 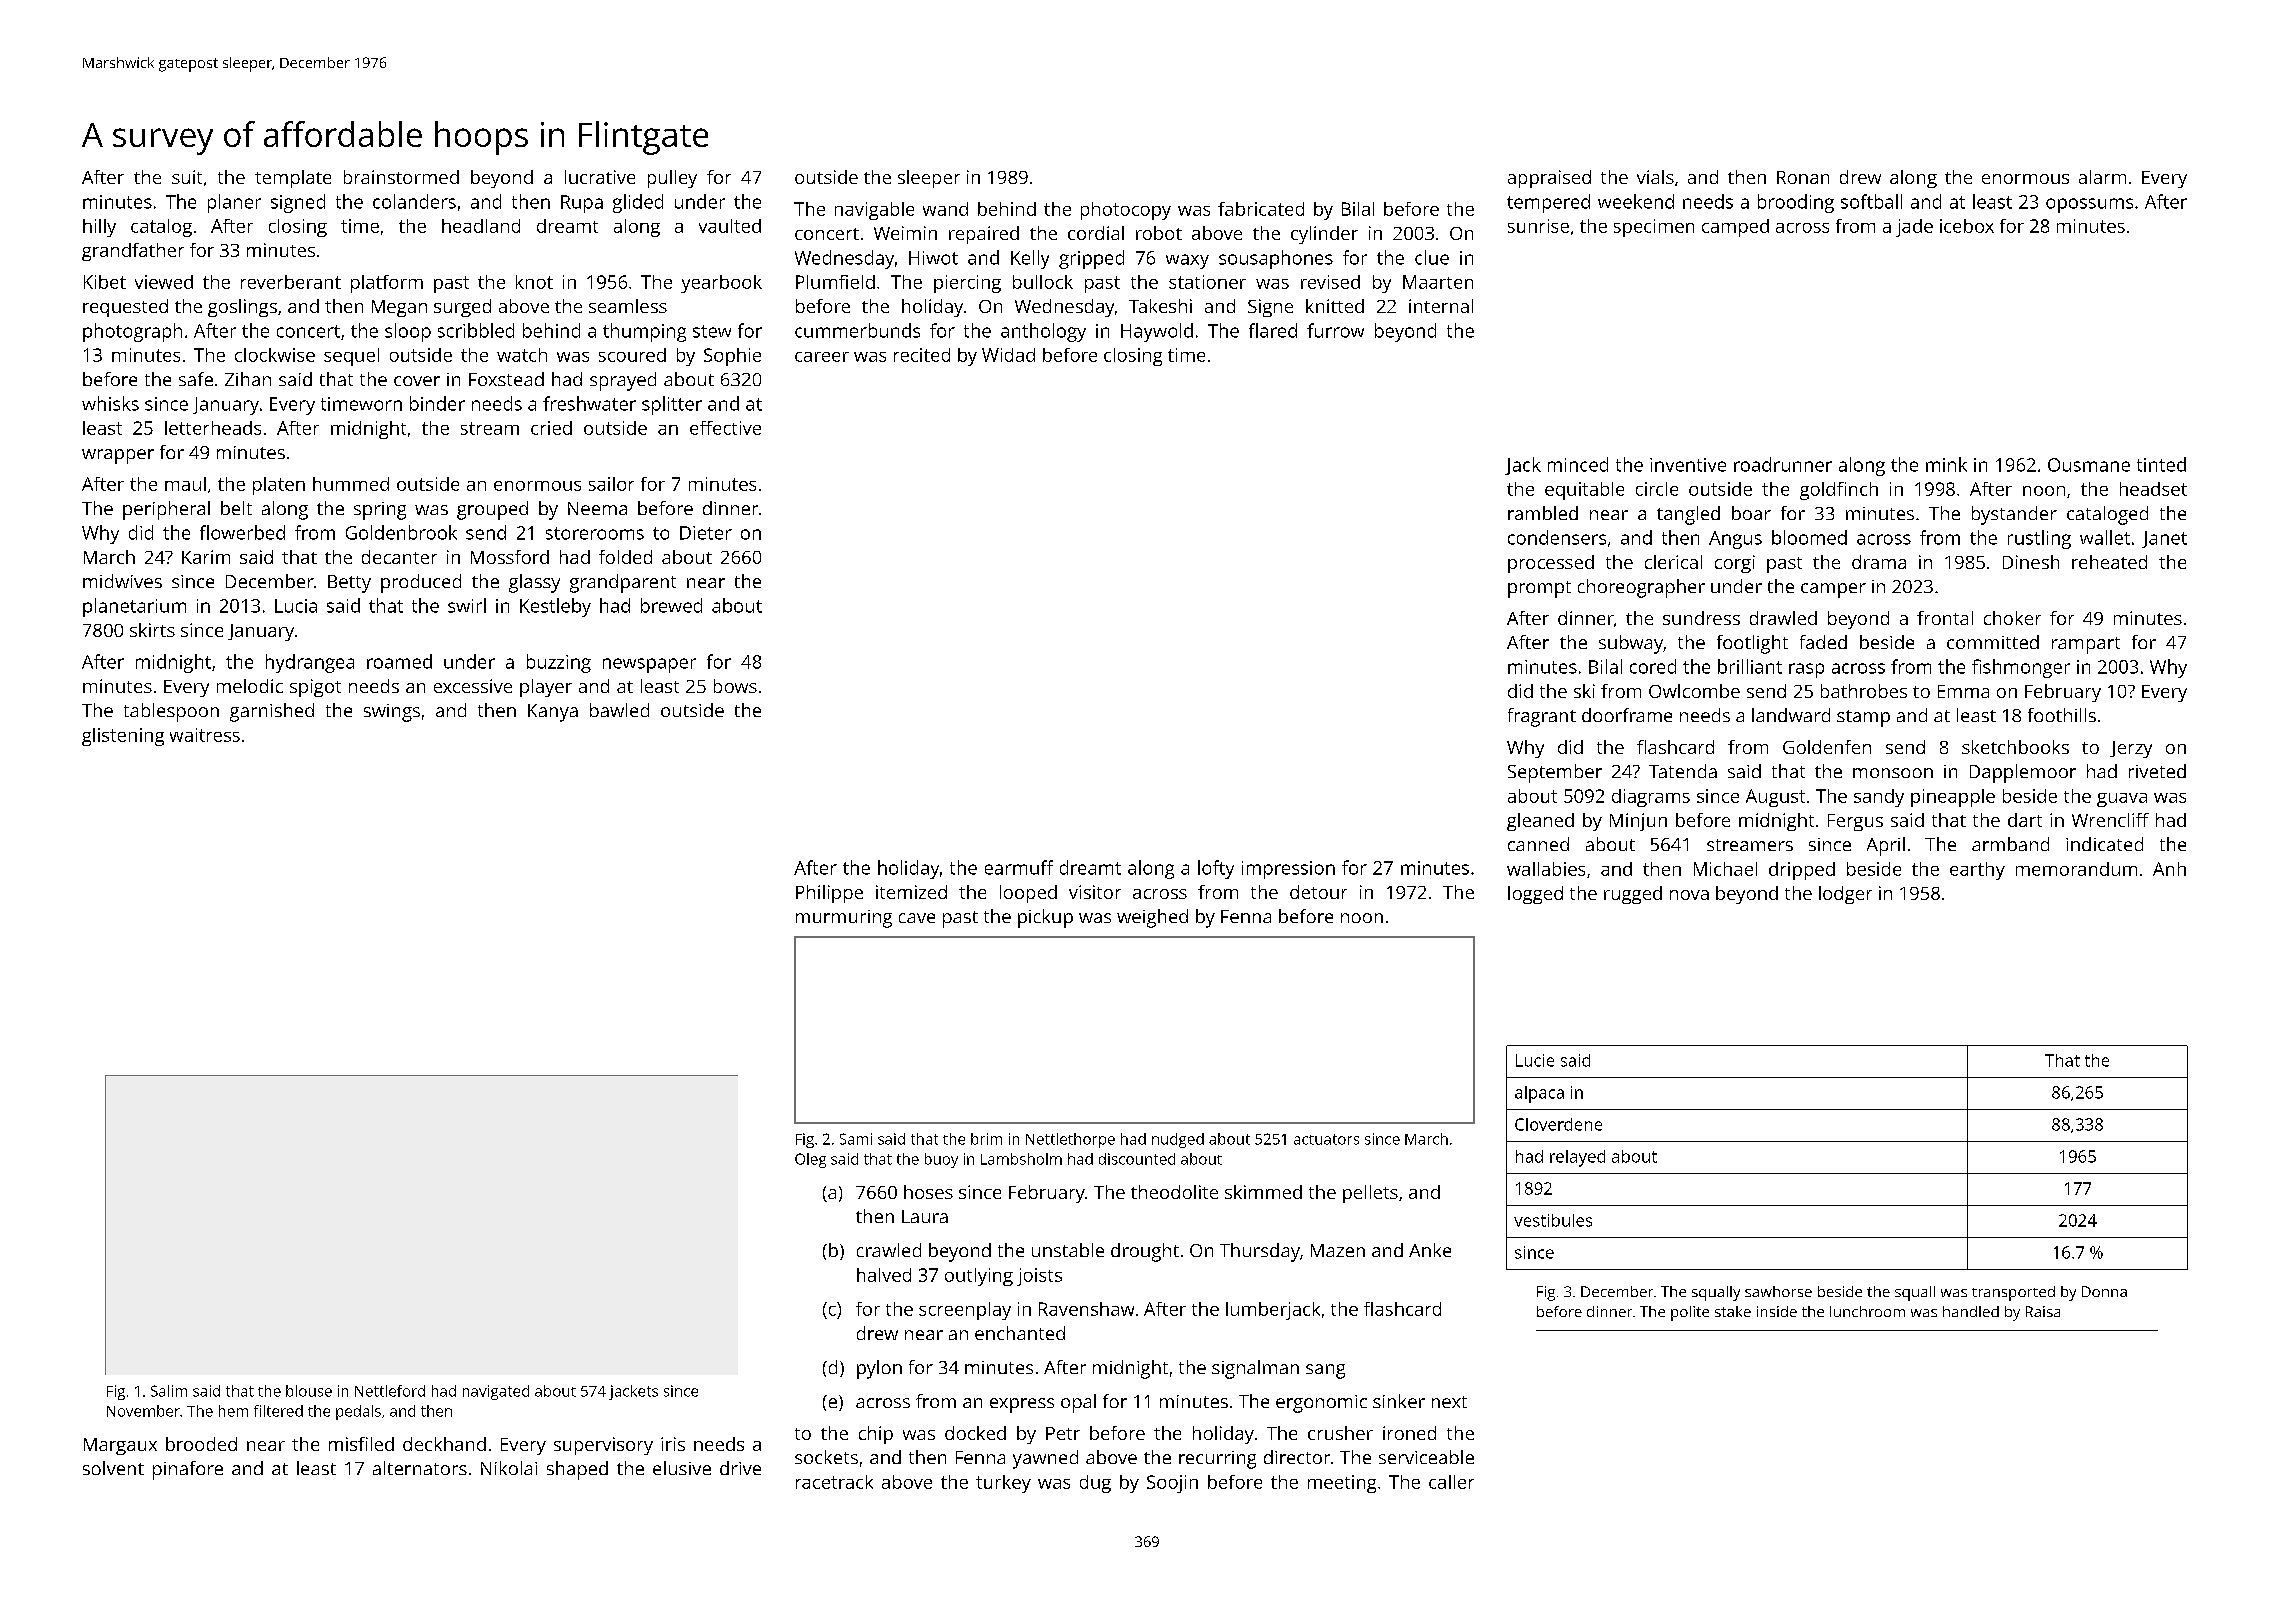 What do you see at coordinates (884, 1275) in the image?
I see `halved` at bounding box center [884, 1275].
